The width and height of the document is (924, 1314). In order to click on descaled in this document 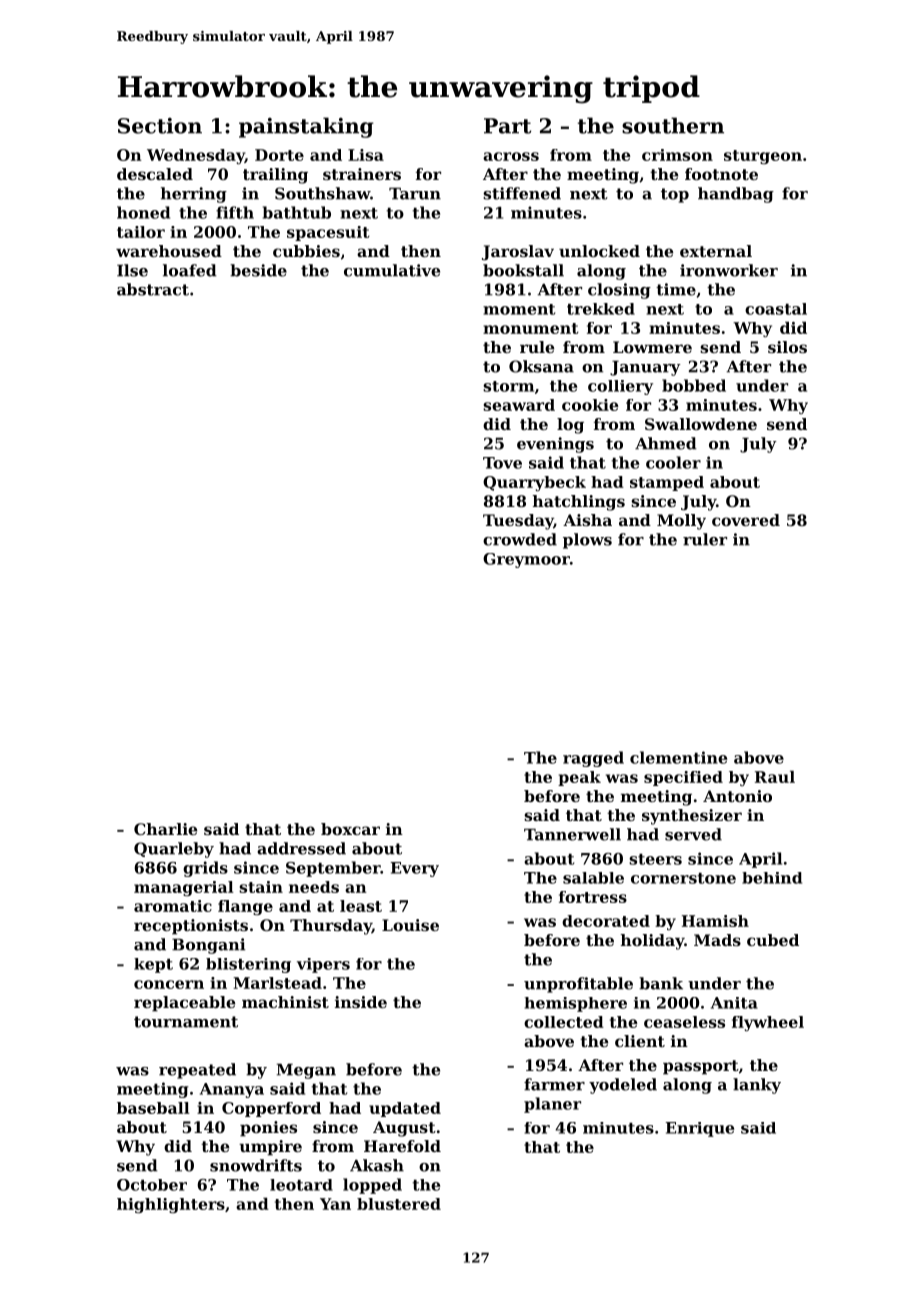, I will do `click(155, 174)`.
